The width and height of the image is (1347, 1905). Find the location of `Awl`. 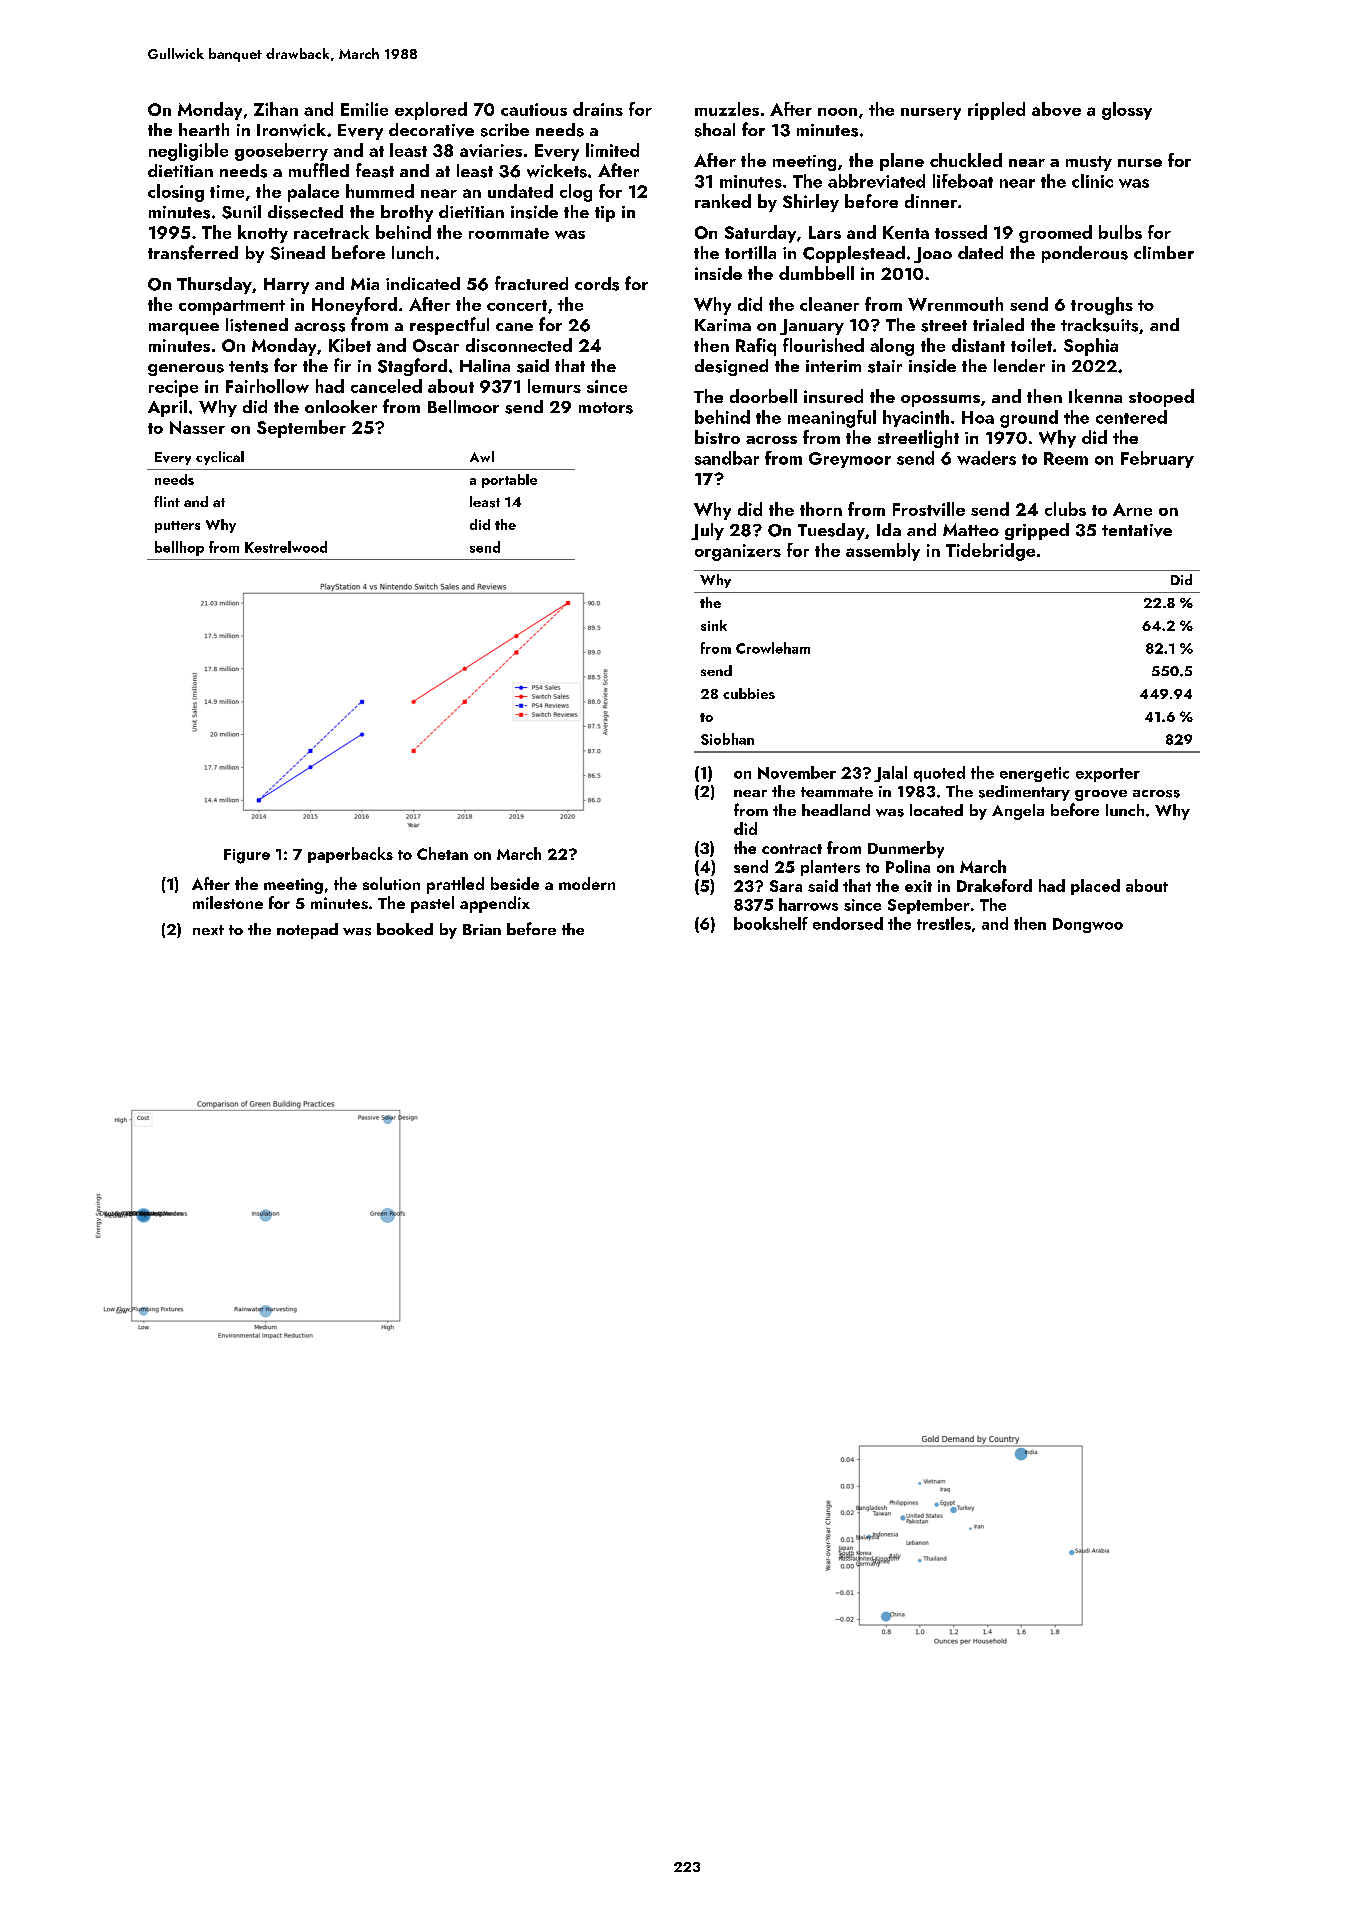

Awl is located at coordinates (482, 456).
